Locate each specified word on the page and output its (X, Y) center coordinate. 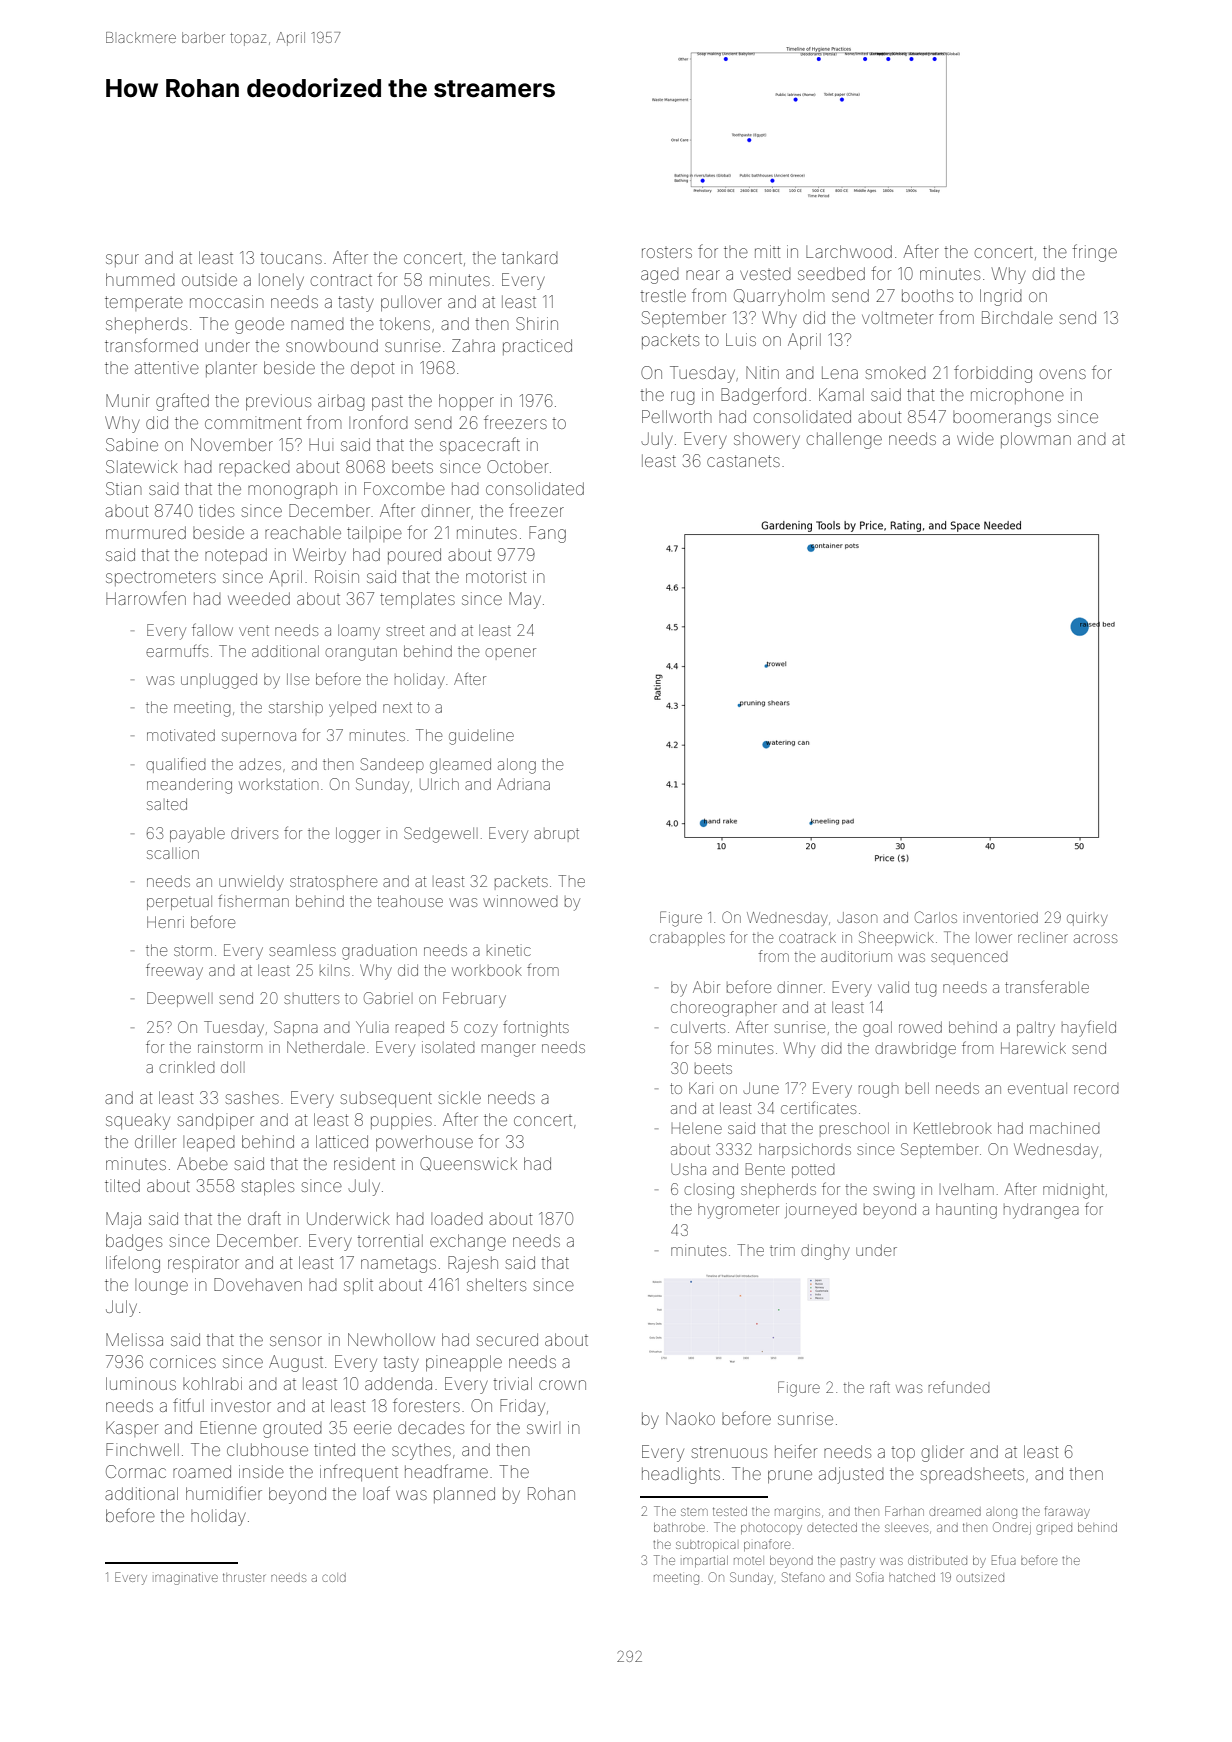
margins (797, 1513)
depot (372, 369)
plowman (1036, 440)
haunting (966, 1211)
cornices (183, 1361)
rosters (667, 253)
